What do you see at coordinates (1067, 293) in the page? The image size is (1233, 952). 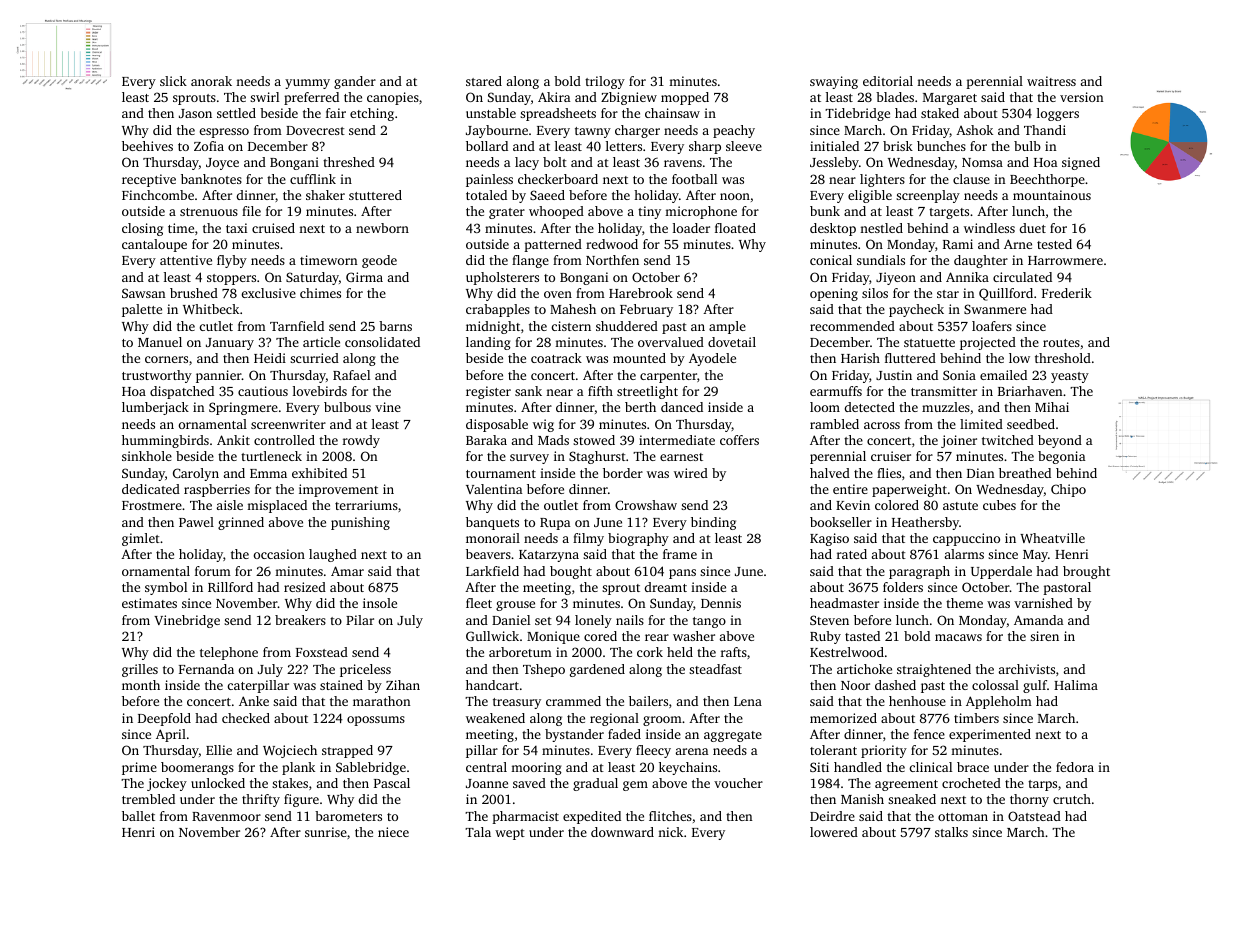 I see `Frederik` at bounding box center [1067, 293].
